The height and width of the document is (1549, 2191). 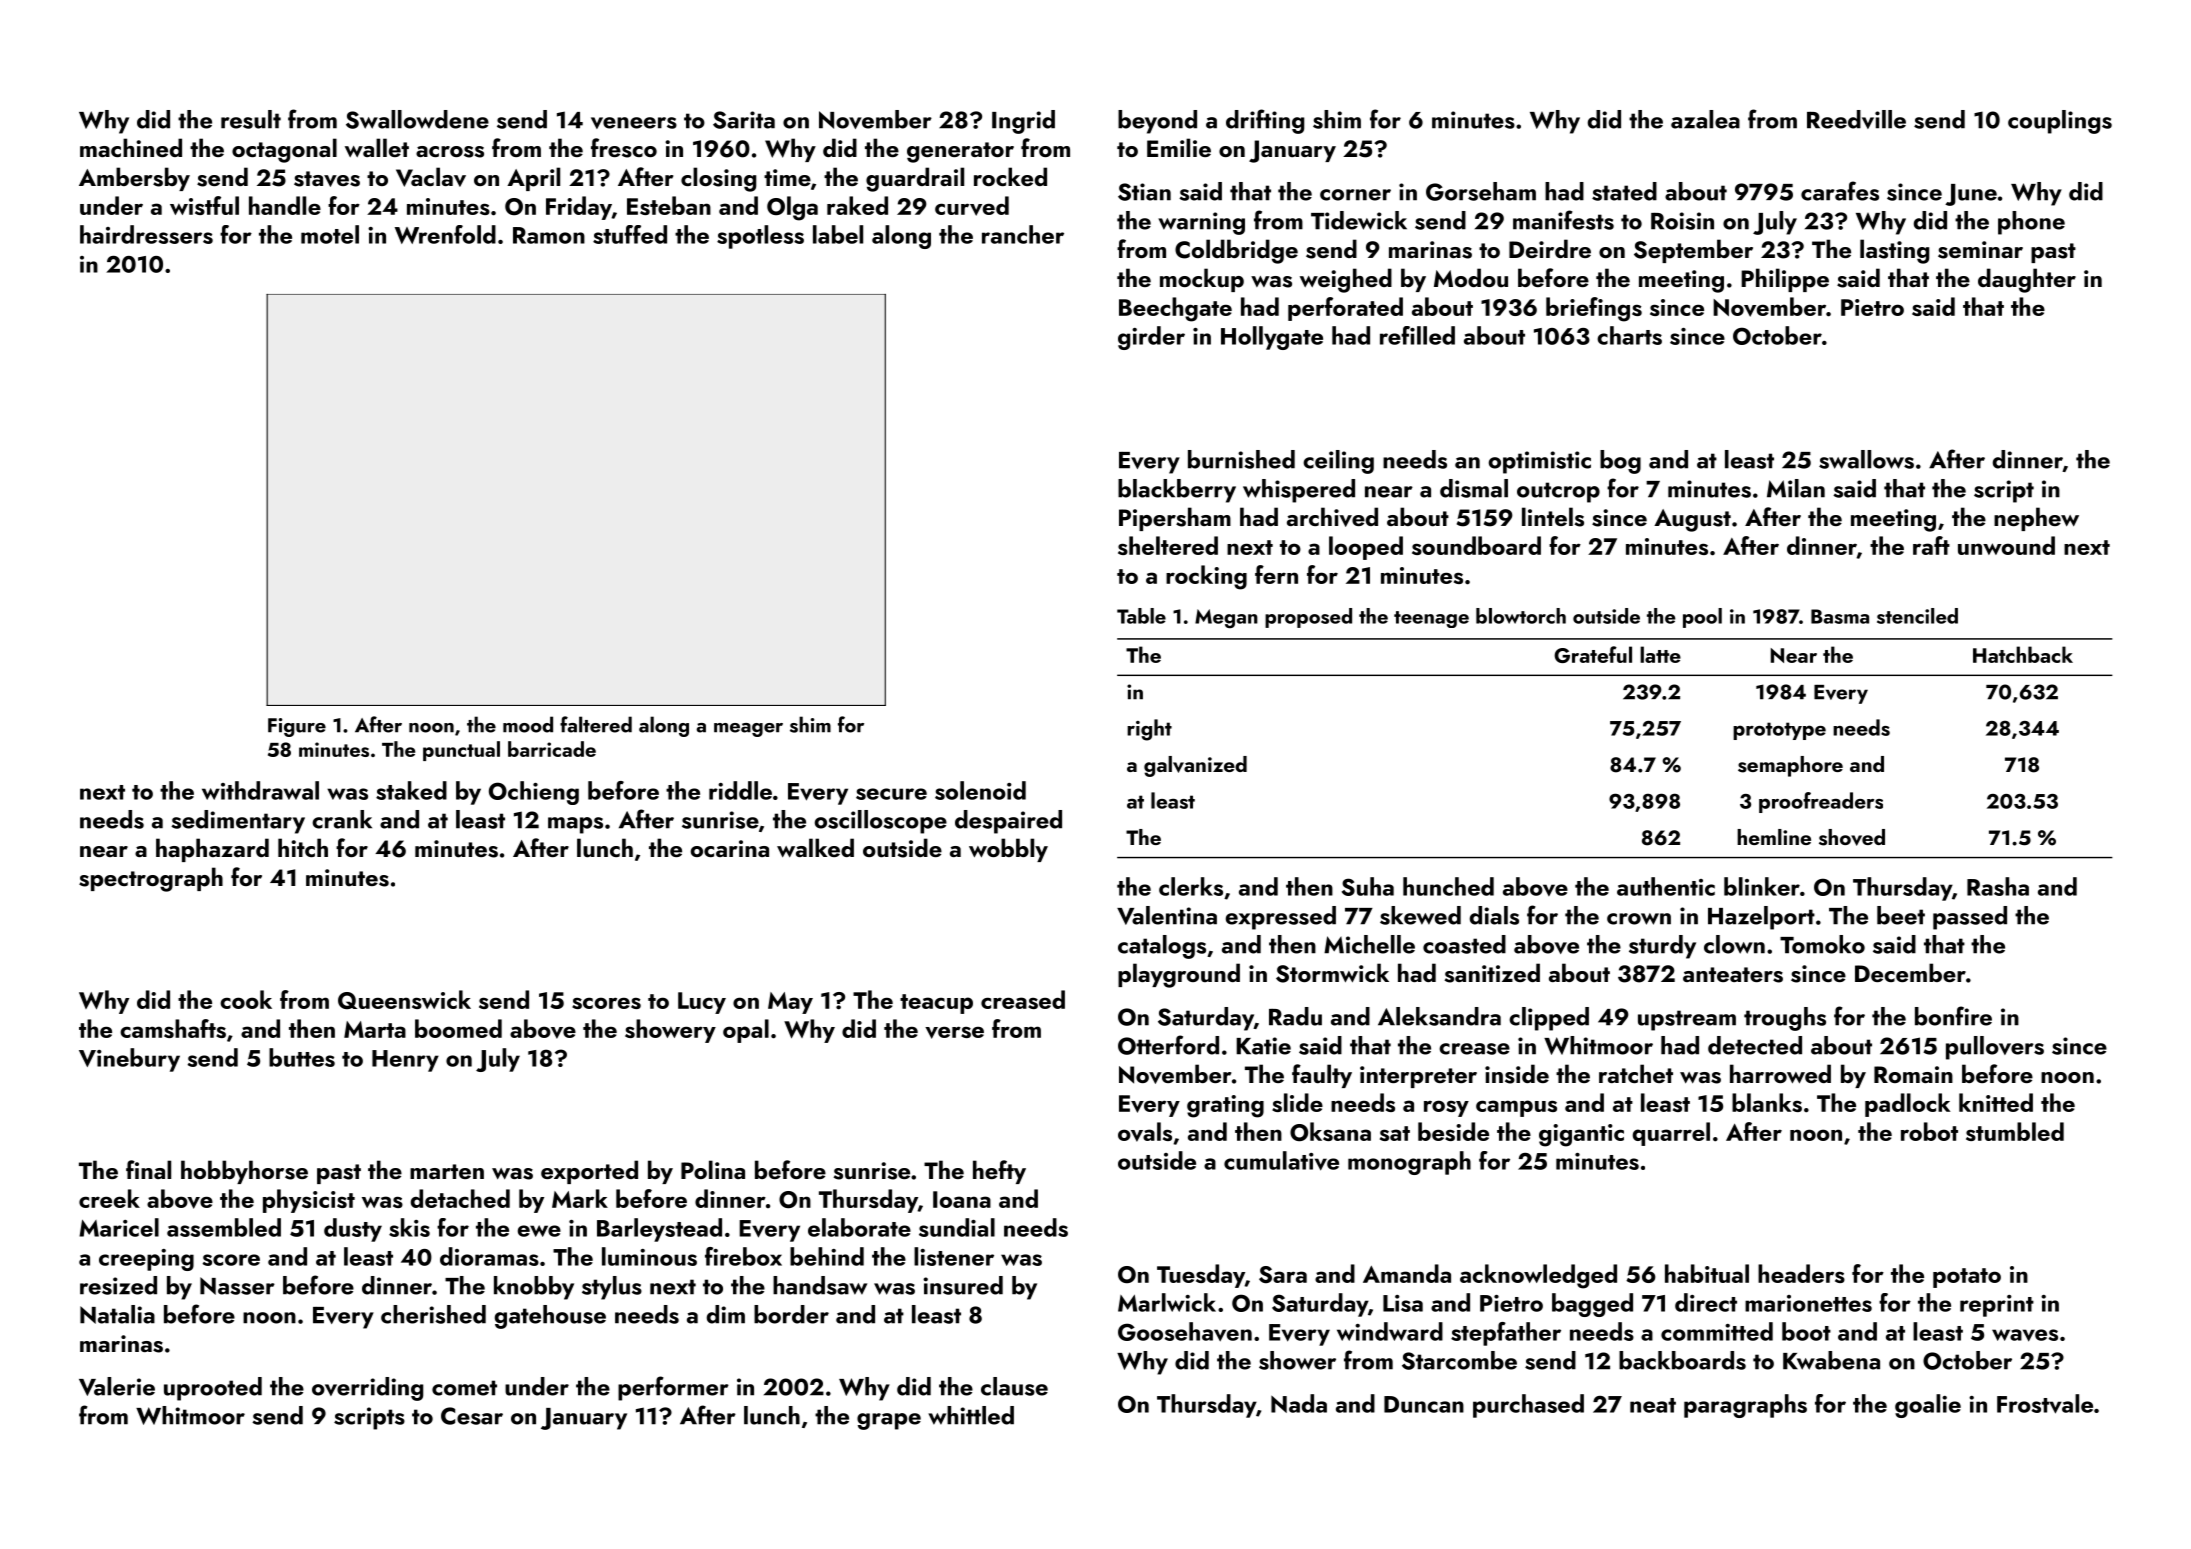 I want to click on opal, so click(x=746, y=1031).
